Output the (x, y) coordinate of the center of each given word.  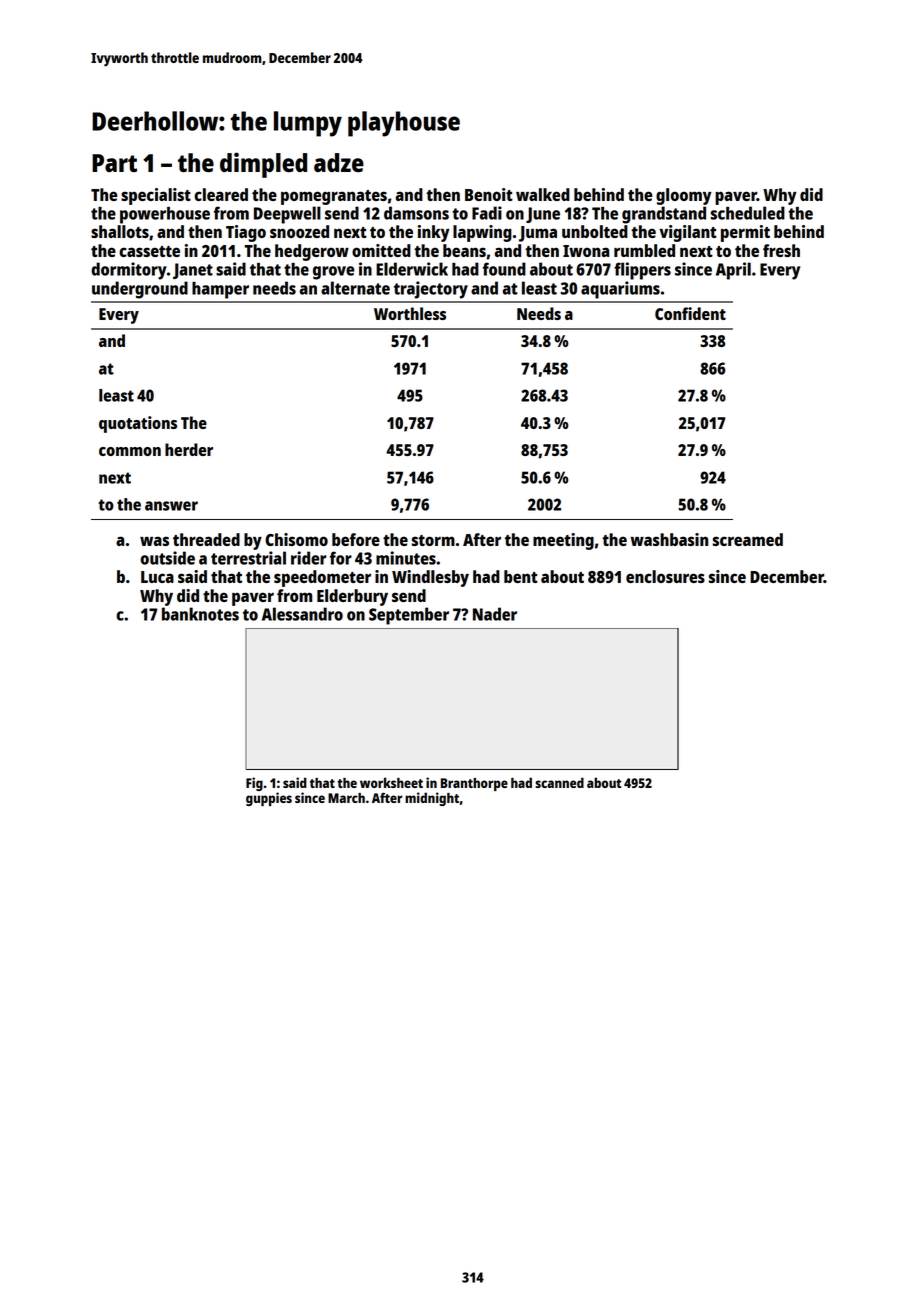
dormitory (129, 271)
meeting (563, 541)
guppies (269, 799)
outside (167, 558)
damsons (416, 213)
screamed (748, 539)
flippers (642, 271)
